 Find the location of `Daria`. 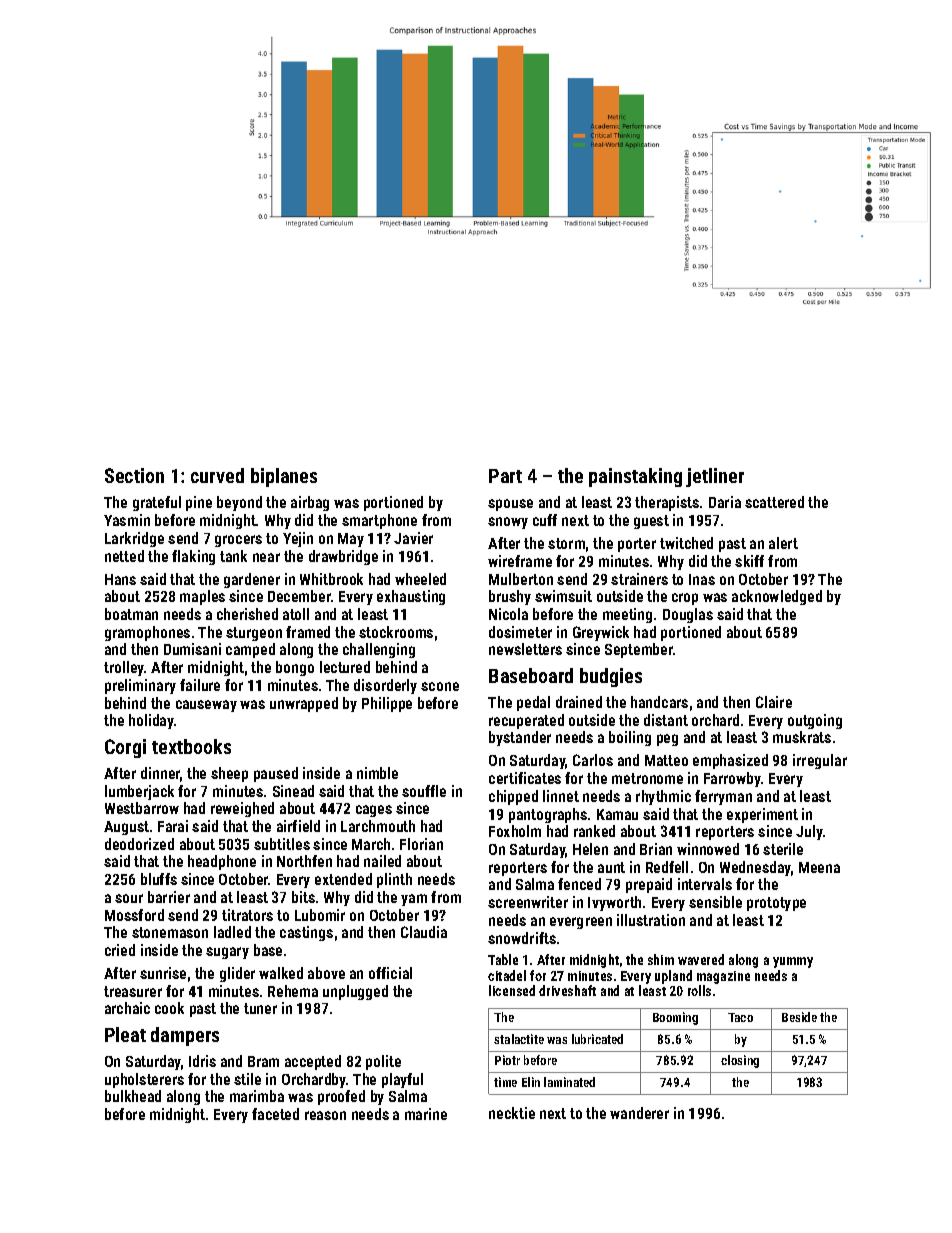

Daria is located at coordinates (725, 502).
